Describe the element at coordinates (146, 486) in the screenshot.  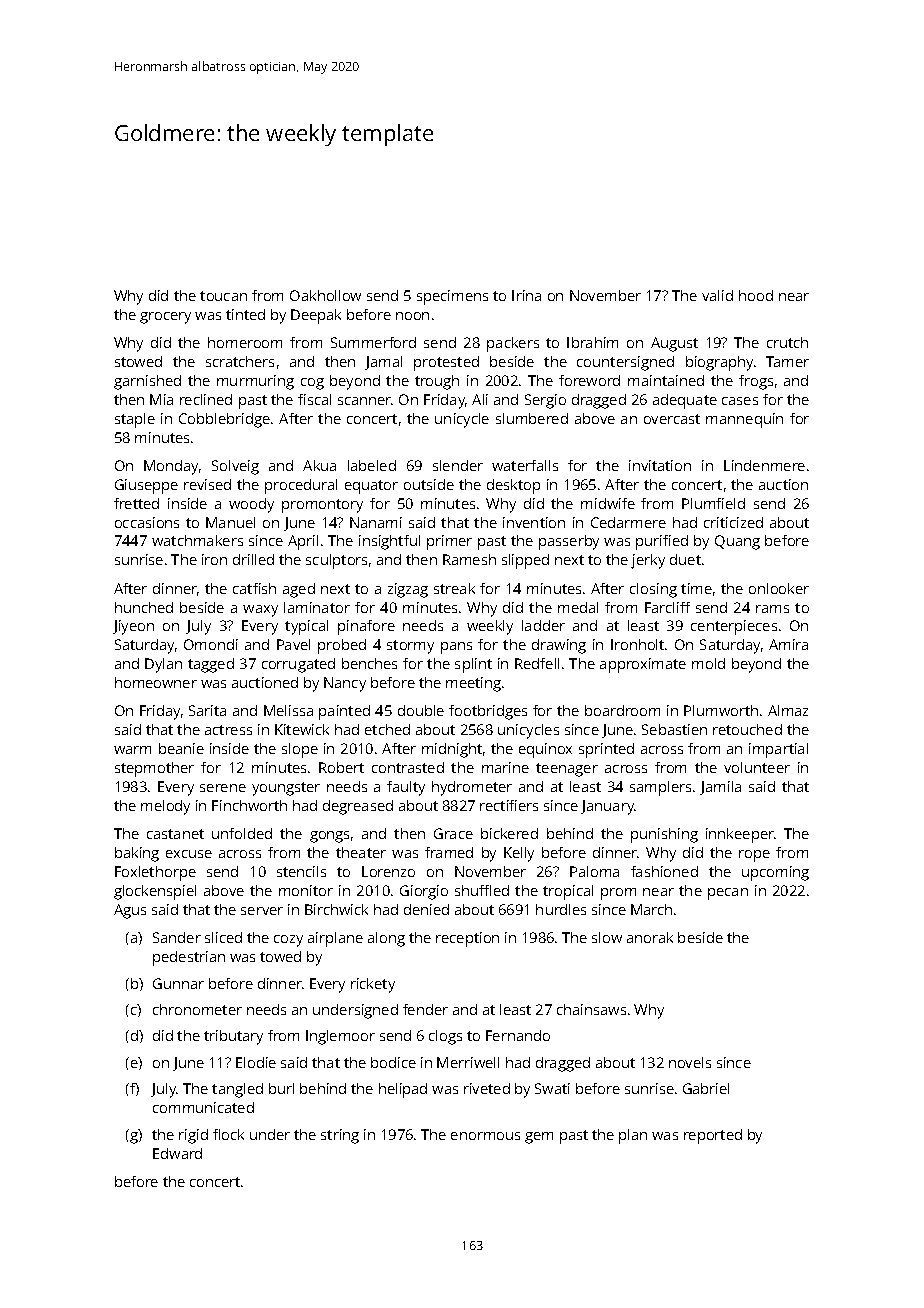
I see `Giuseppe` at that location.
